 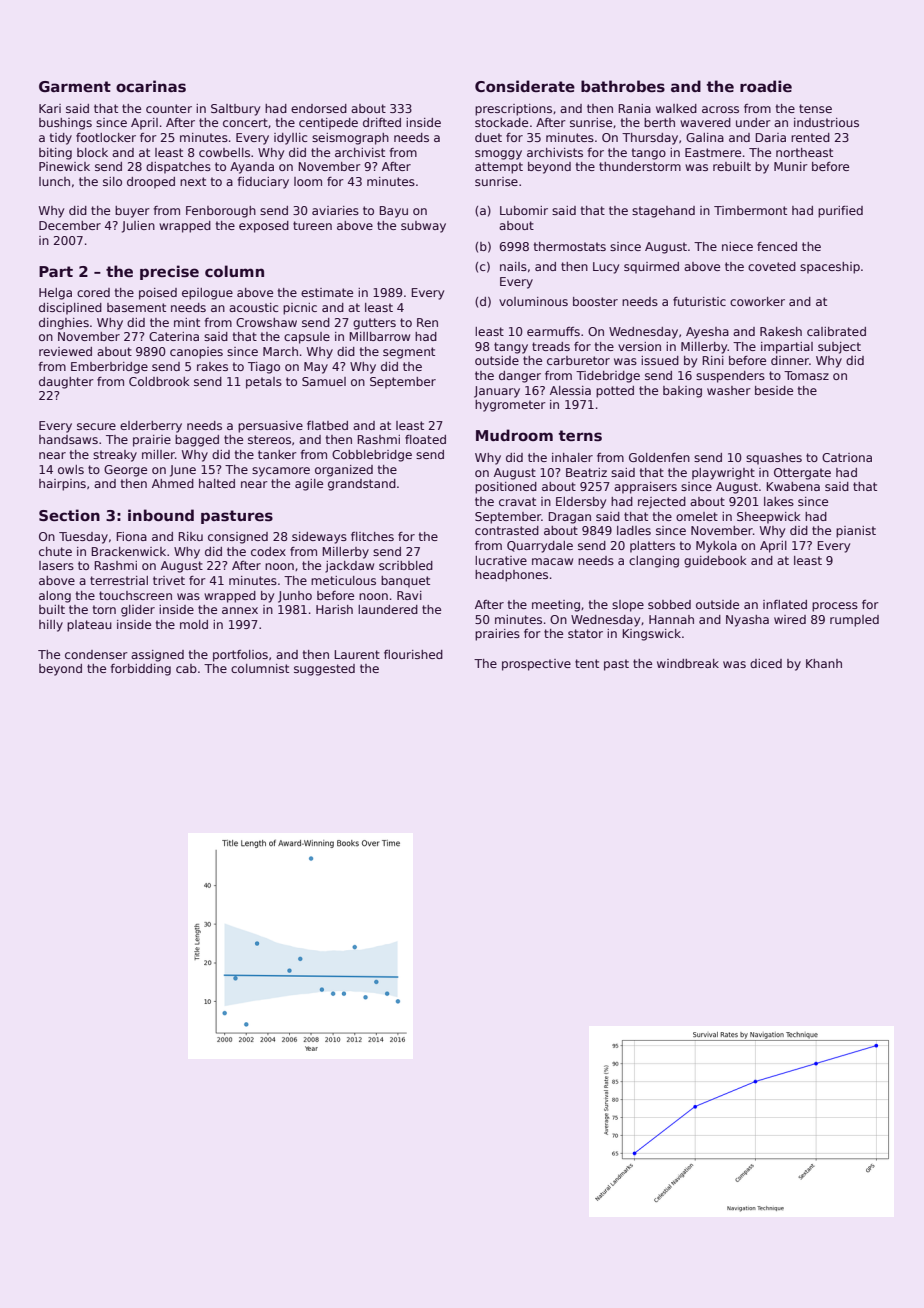 What do you see at coordinates (839, 348) in the image?
I see `subject` at bounding box center [839, 348].
